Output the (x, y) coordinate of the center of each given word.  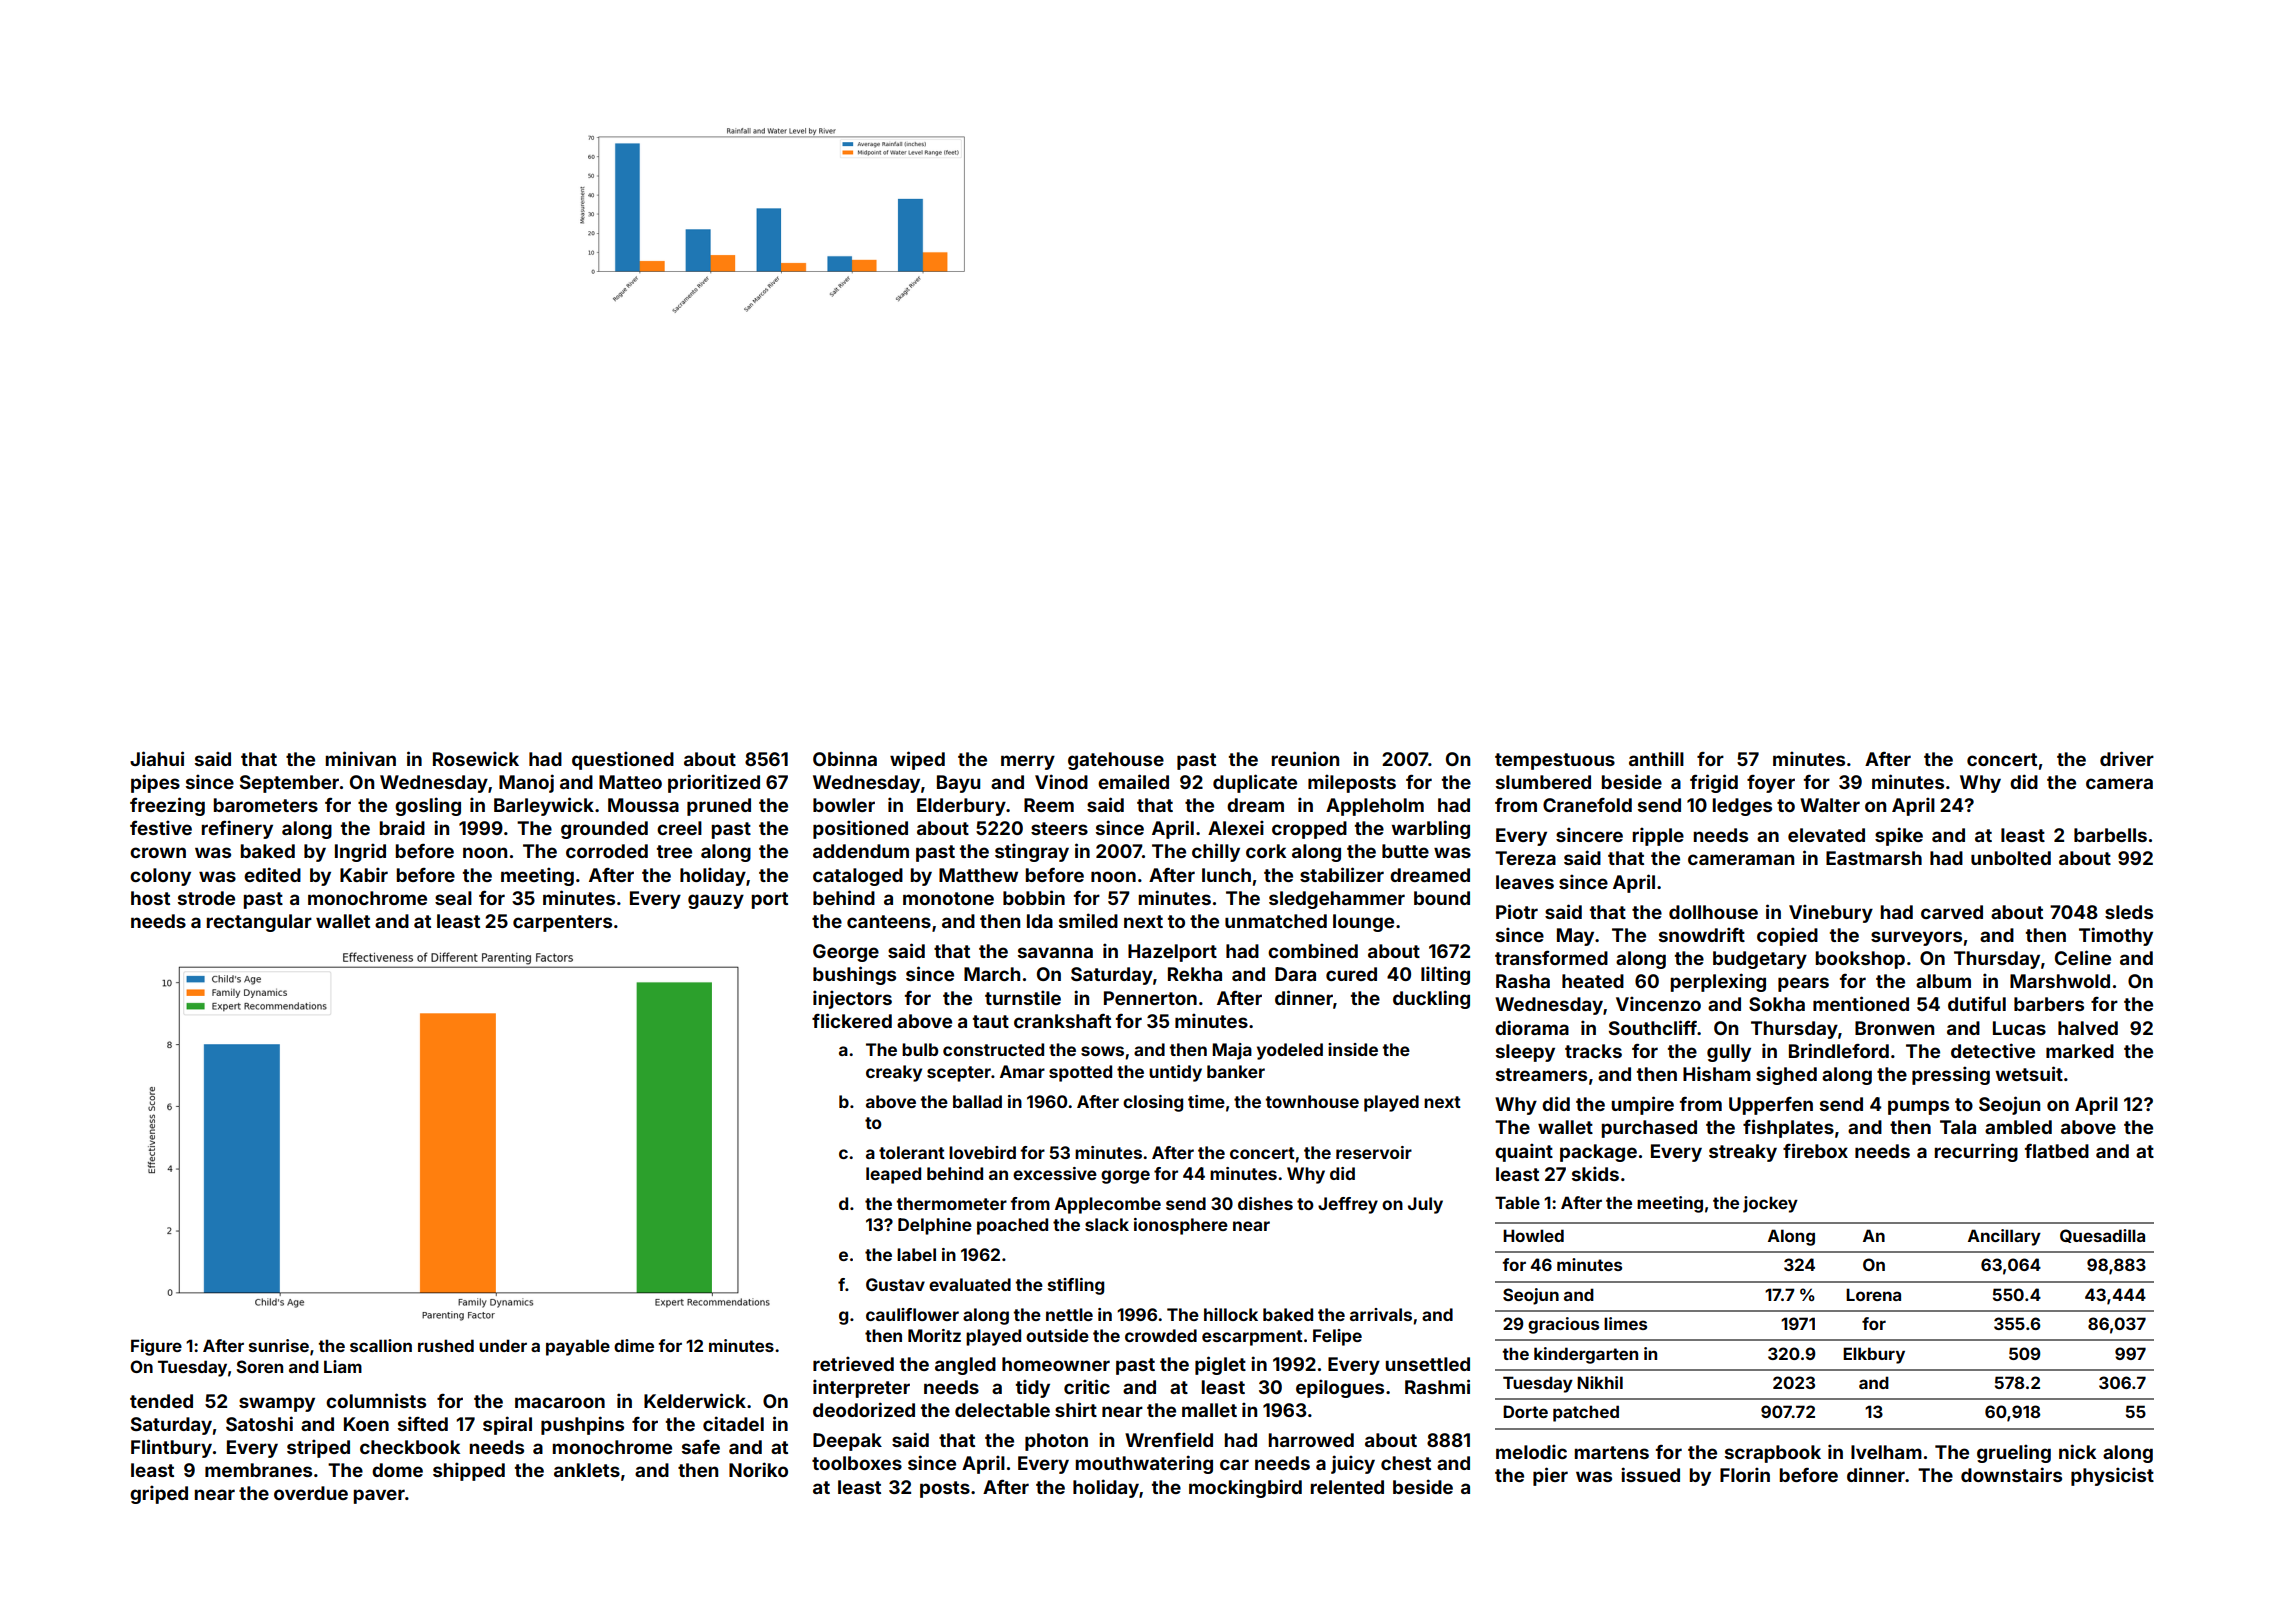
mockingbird (1245, 1488)
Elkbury (1874, 1355)
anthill (1656, 758)
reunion (1305, 758)
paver (379, 1496)
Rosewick (476, 758)
